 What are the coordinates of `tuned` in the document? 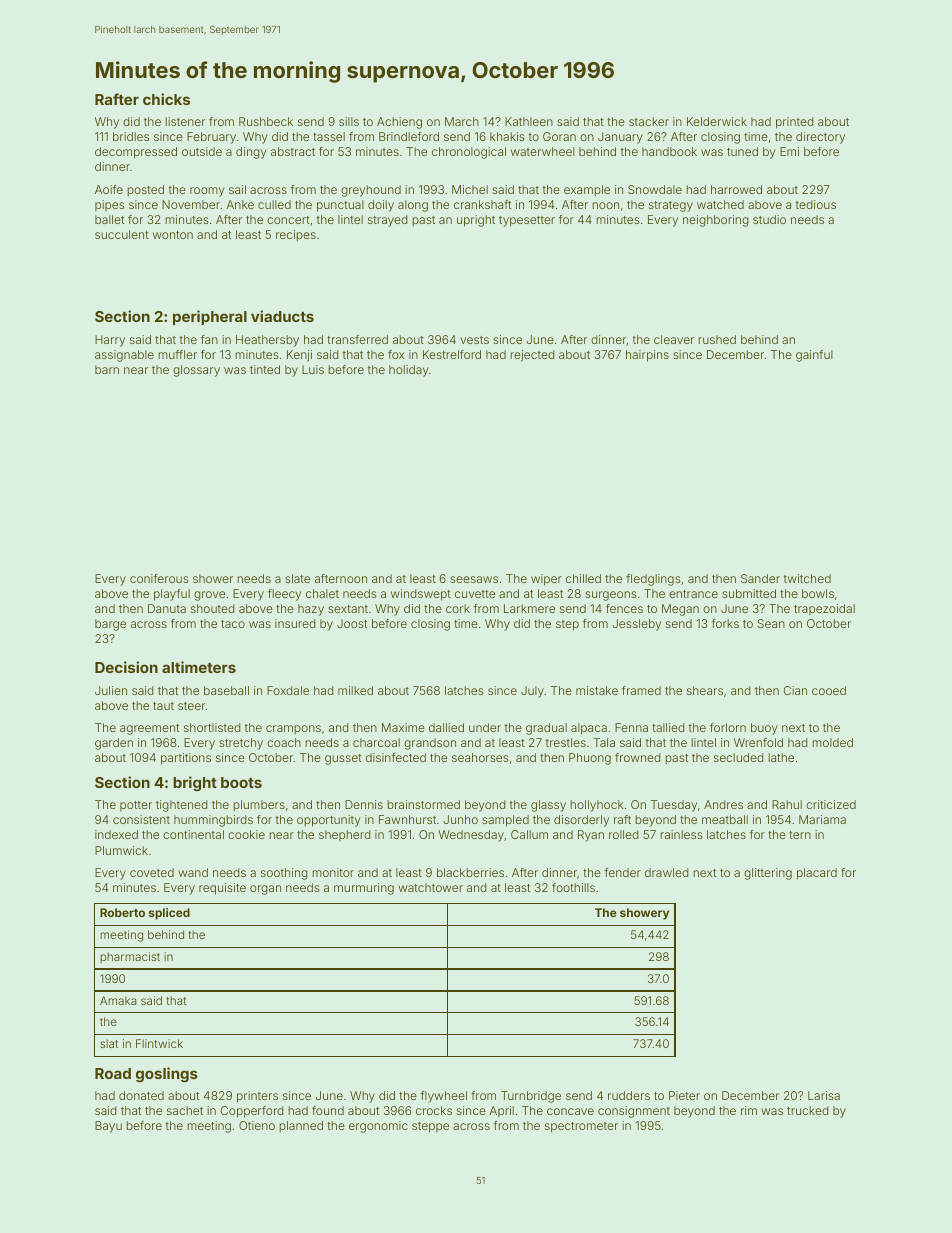 It's located at (742, 151).
